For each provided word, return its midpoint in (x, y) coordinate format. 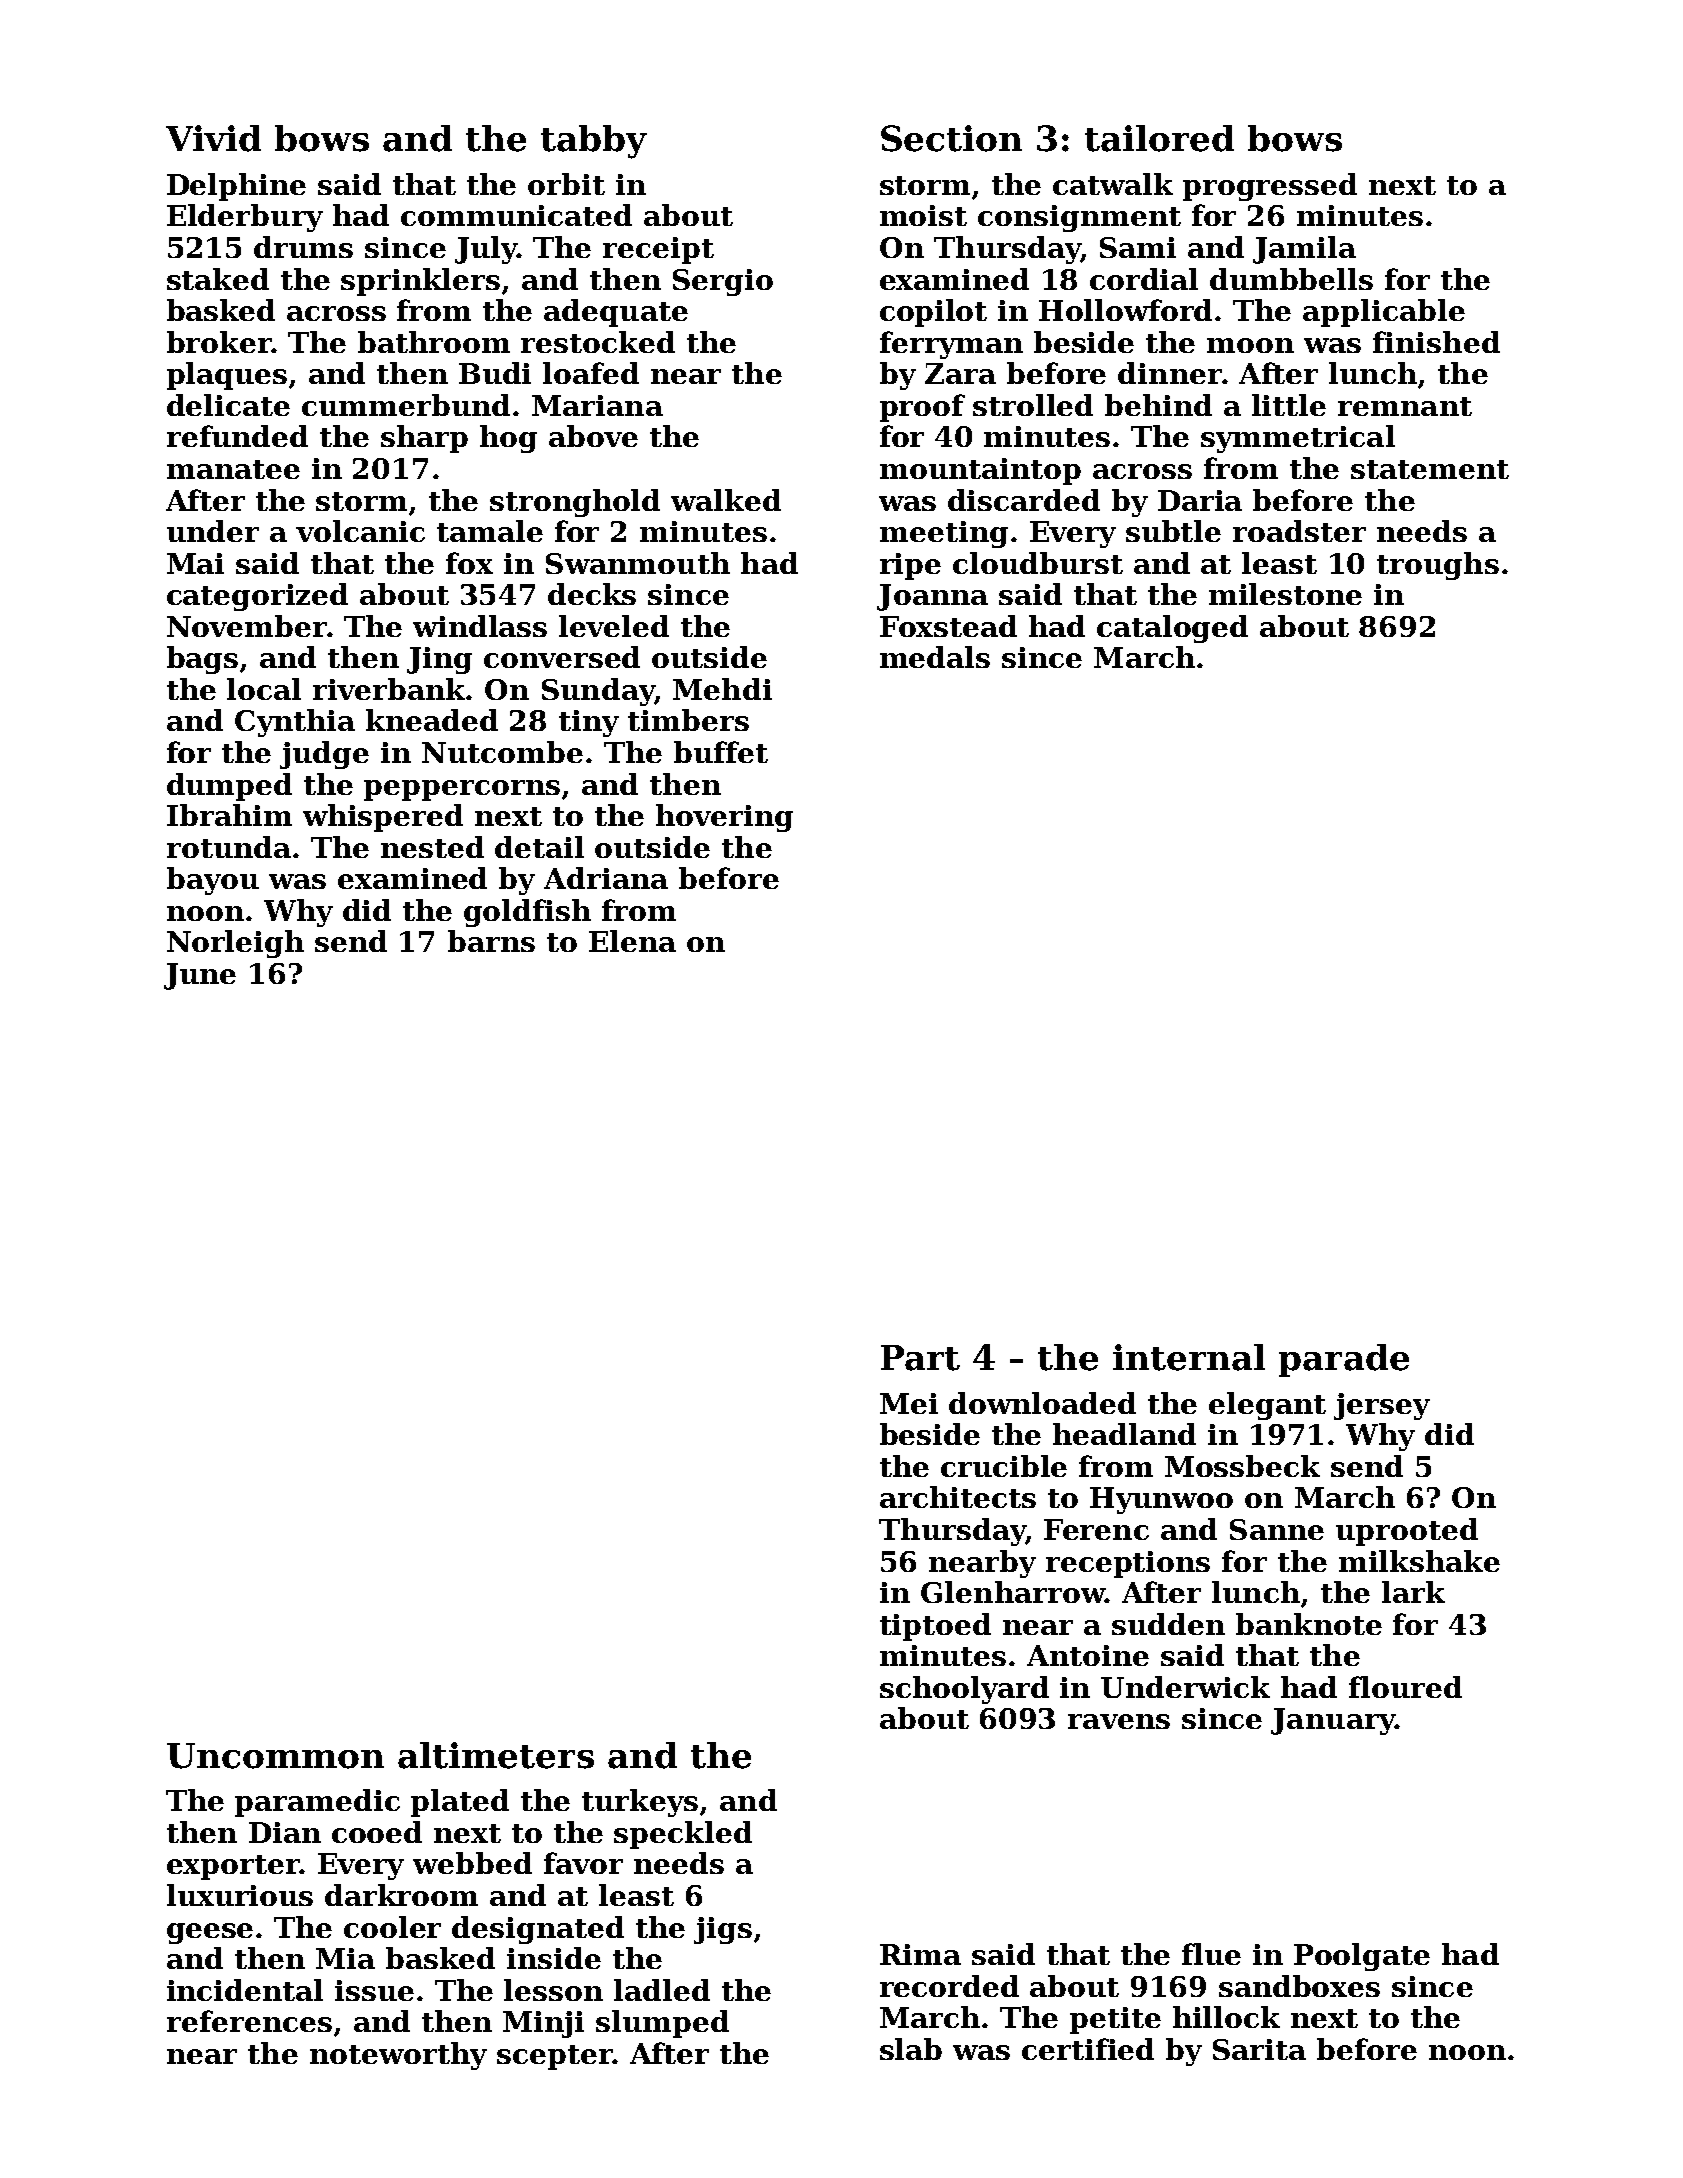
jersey (1382, 1406)
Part (920, 1358)
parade (1344, 1360)
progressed (1270, 187)
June (200, 976)
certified (1088, 2049)
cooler (392, 1927)
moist (923, 215)
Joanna (932, 597)
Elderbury (245, 218)
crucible (1004, 1466)
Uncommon (275, 1756)
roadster (1299, 531)
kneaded (432, 720)
